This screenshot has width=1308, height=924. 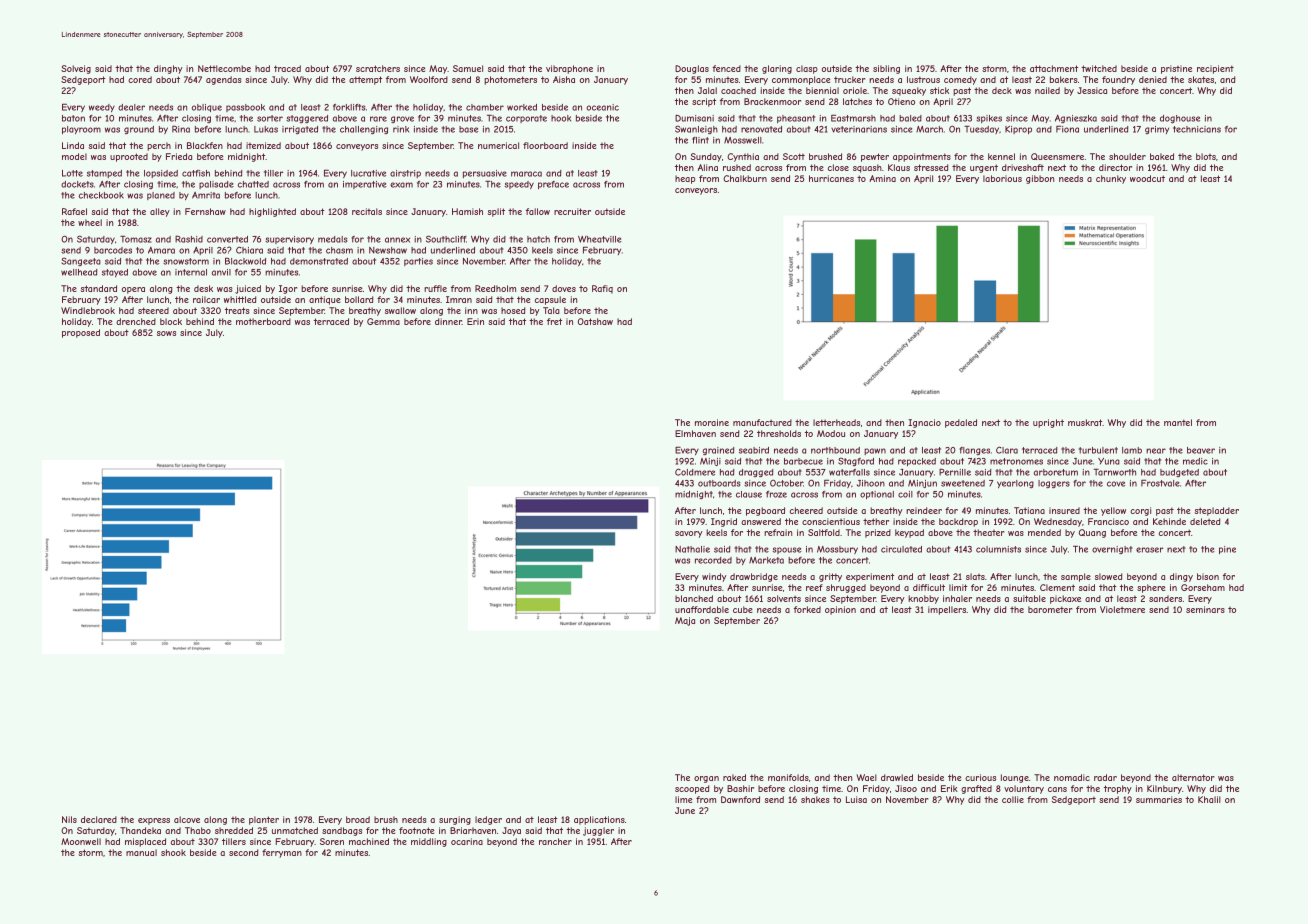 What do you see at coordinates (939, 90) in the screenshot?
I see `stick` at bounding box center [939, 90].
